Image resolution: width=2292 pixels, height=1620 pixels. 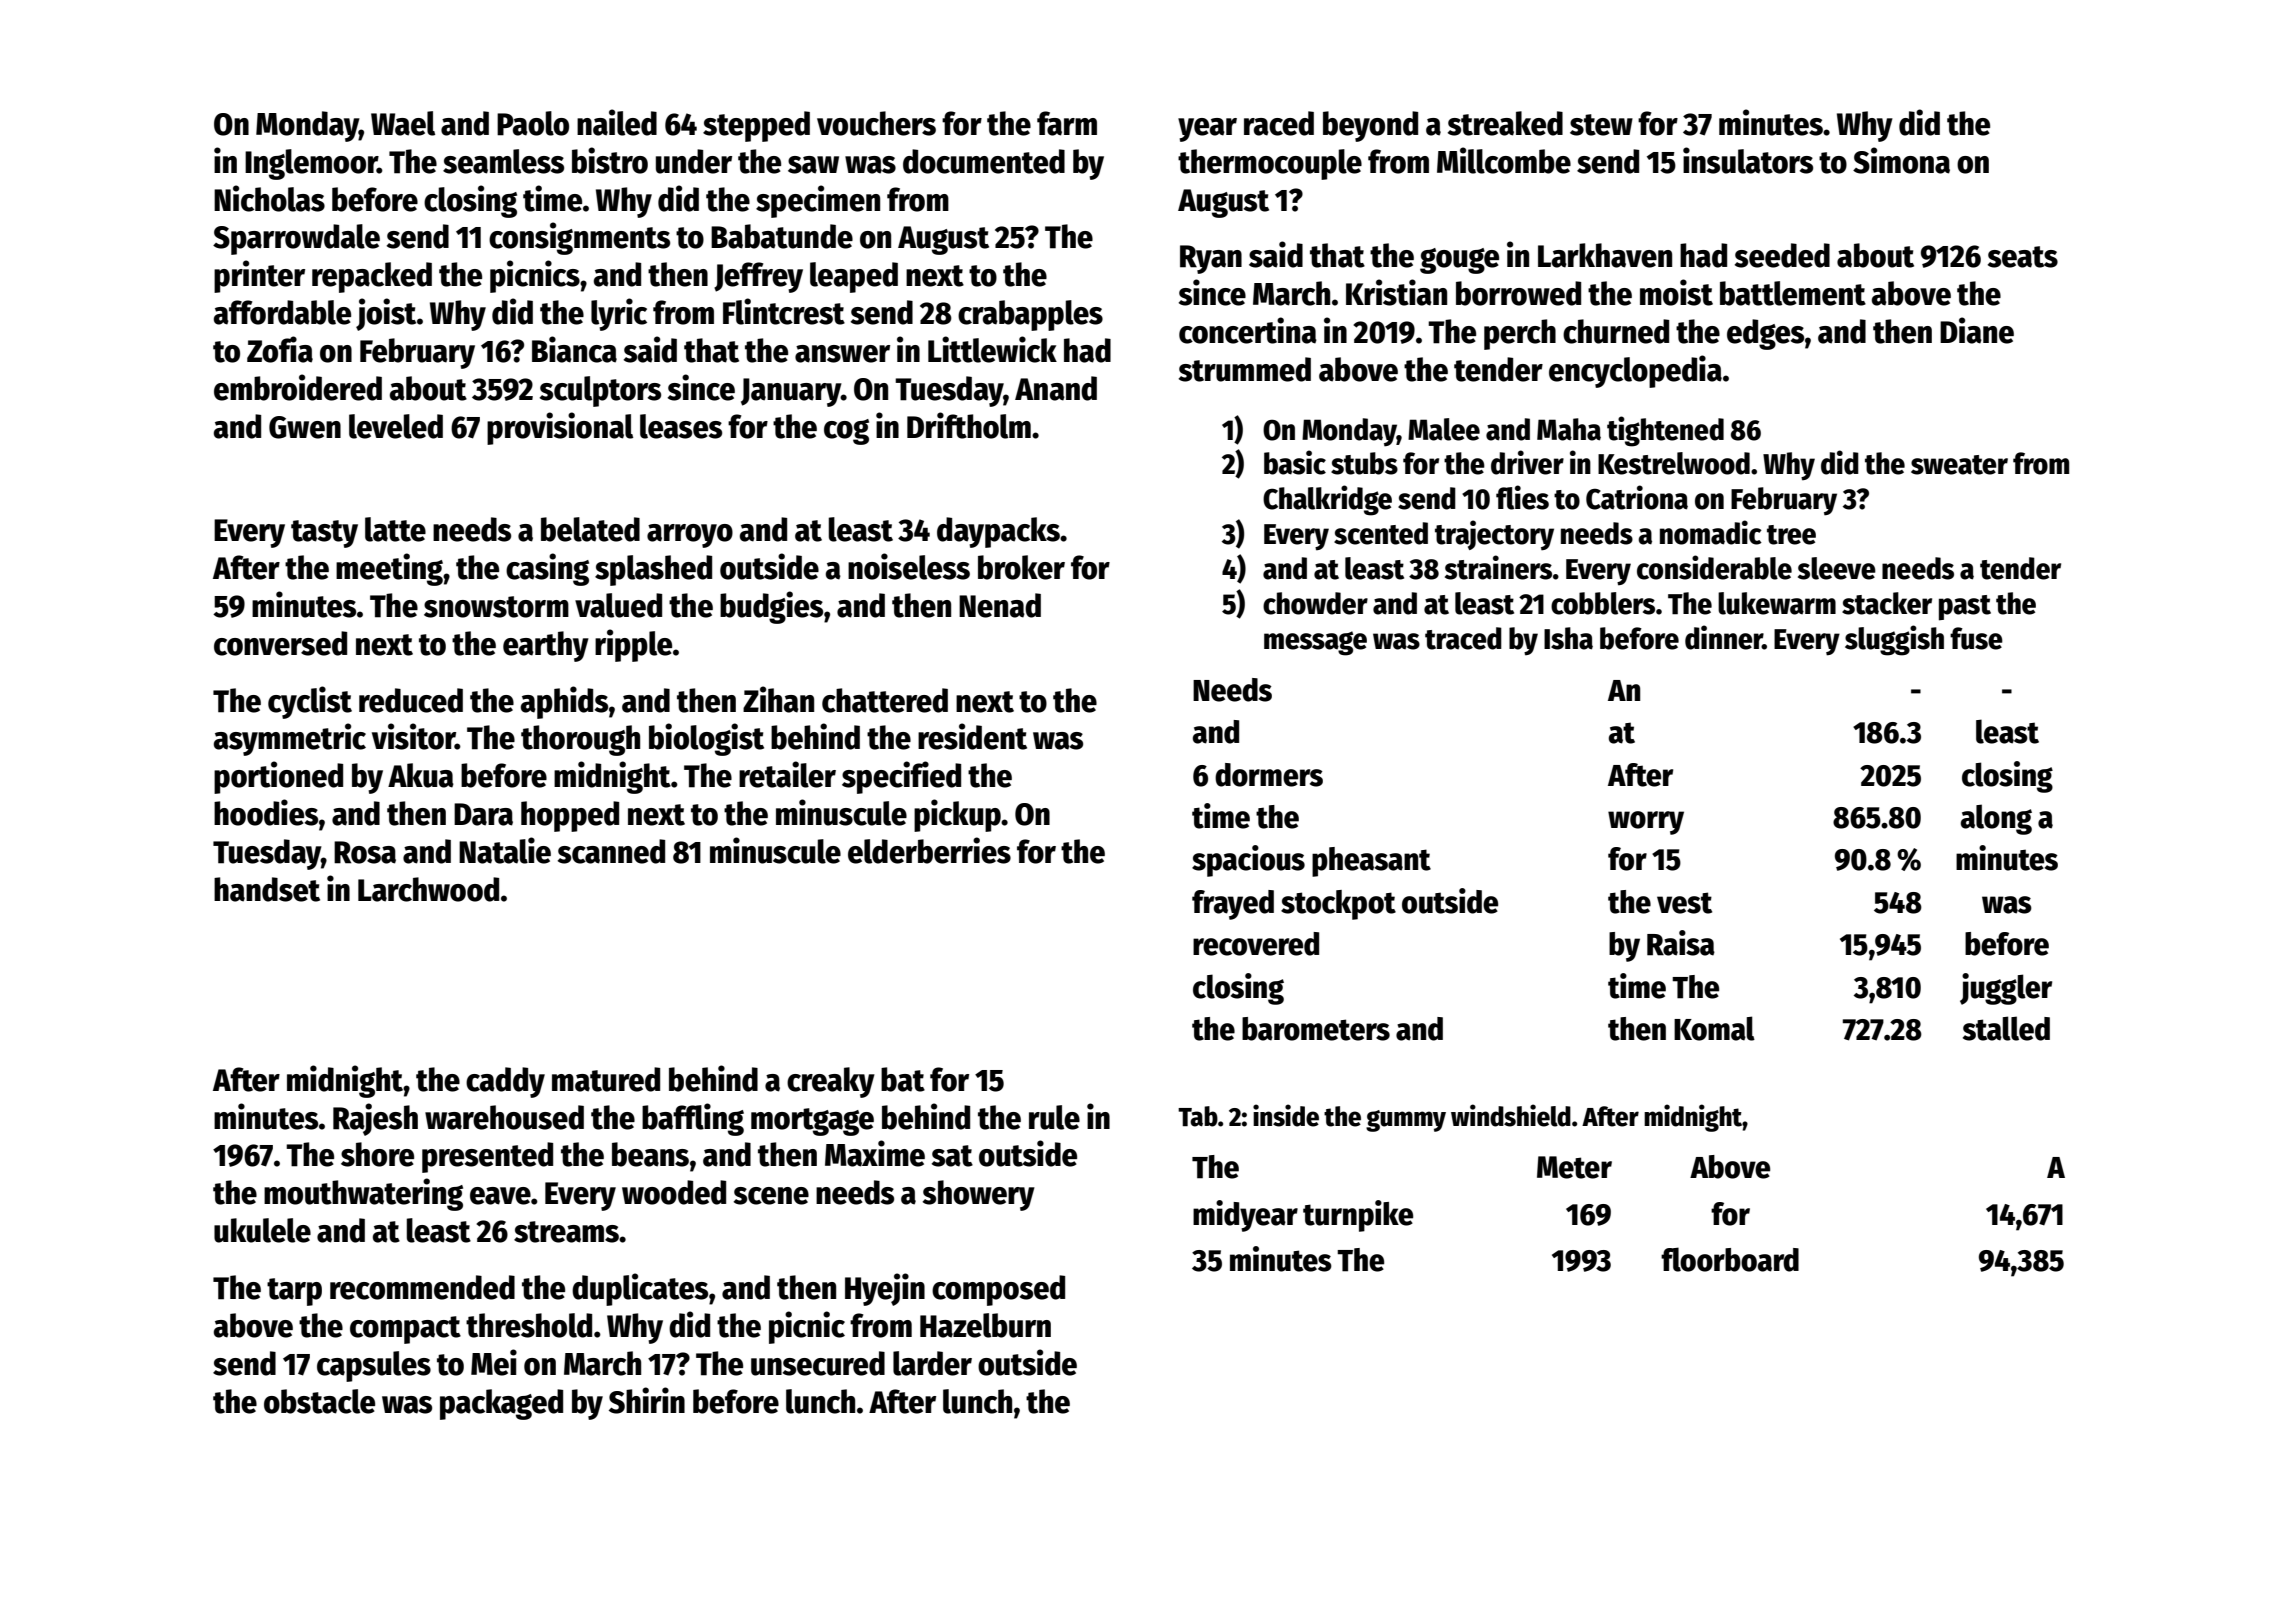 What do you see at coordinates (501, 1404) in the page?
I see `packaged` at bounding box center [501, 1404].
